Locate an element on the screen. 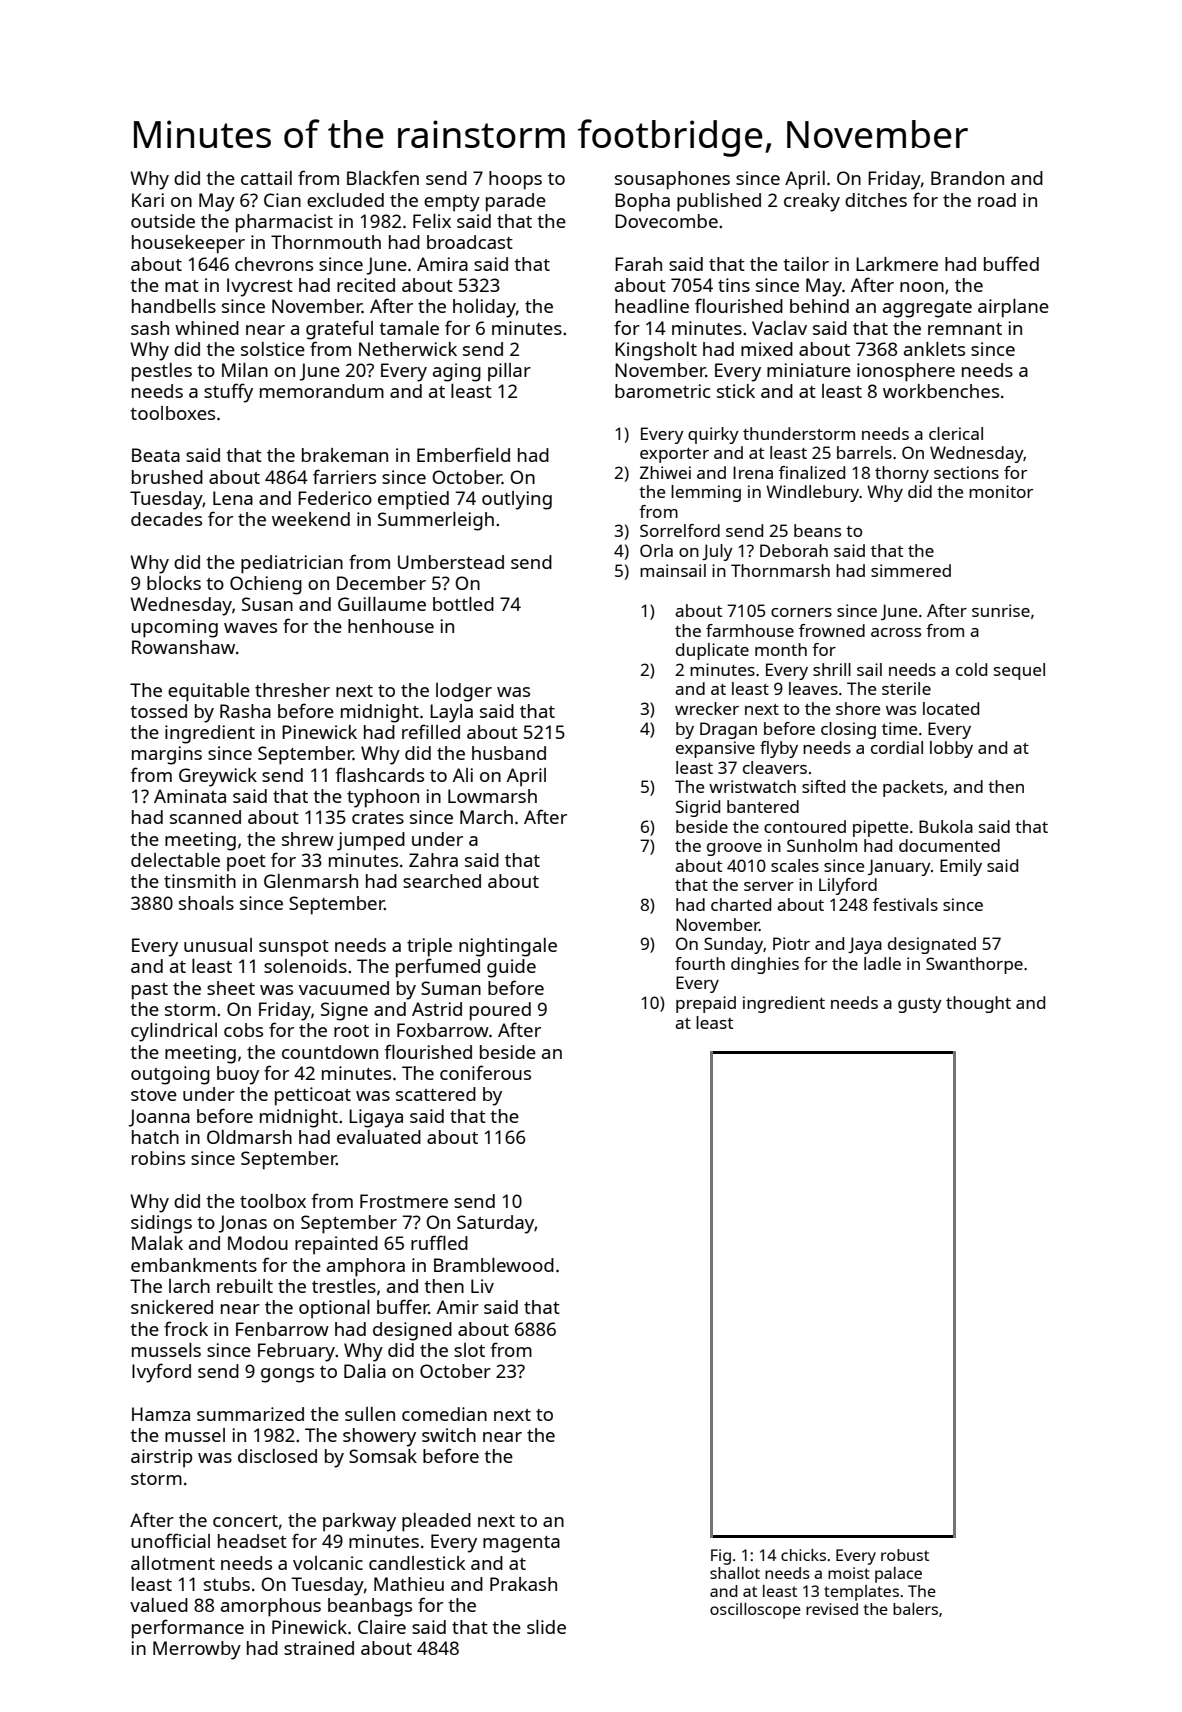  ladle is located at coordinates (882, 963).
